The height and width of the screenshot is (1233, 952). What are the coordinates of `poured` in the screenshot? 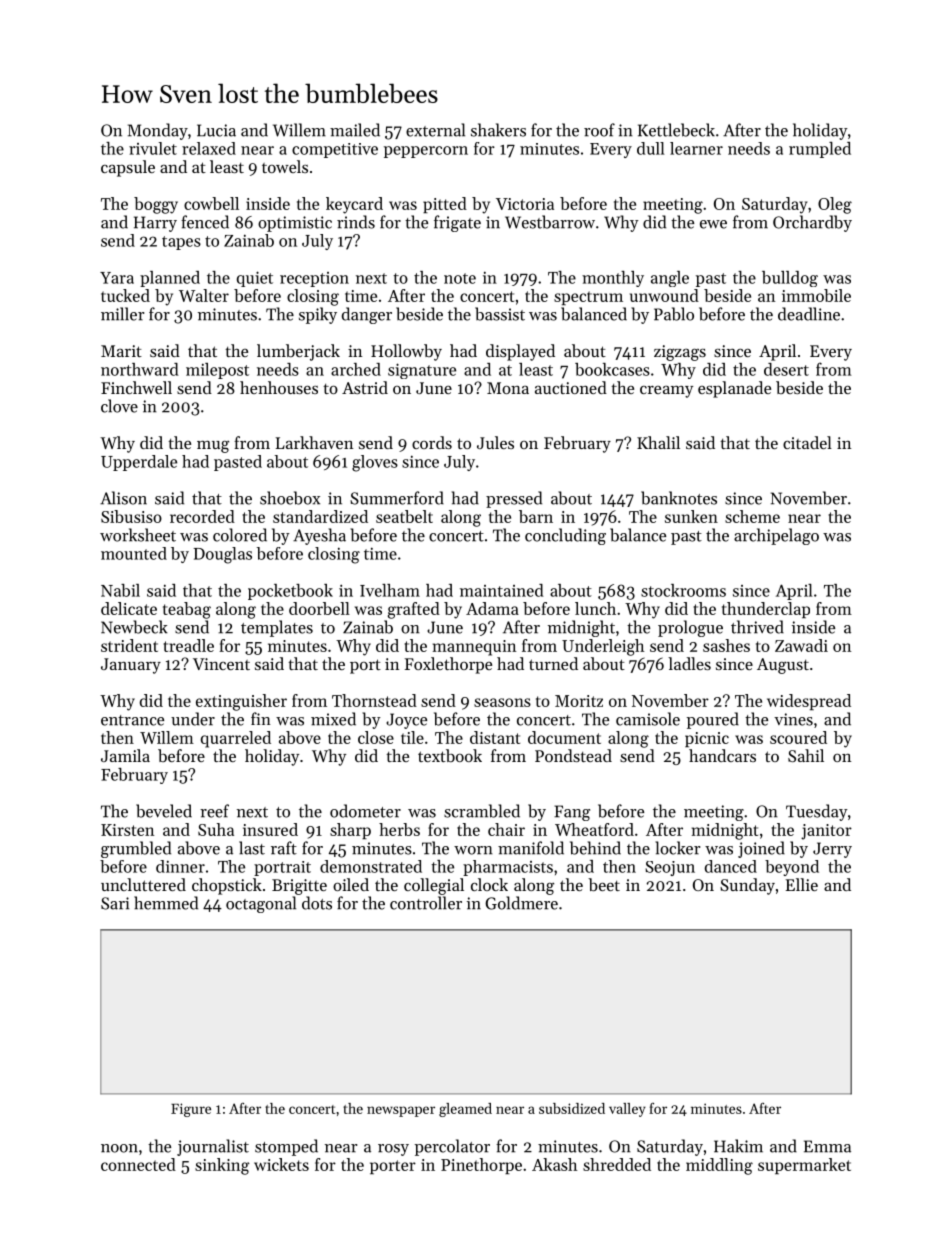 It's located at (713, 720).
